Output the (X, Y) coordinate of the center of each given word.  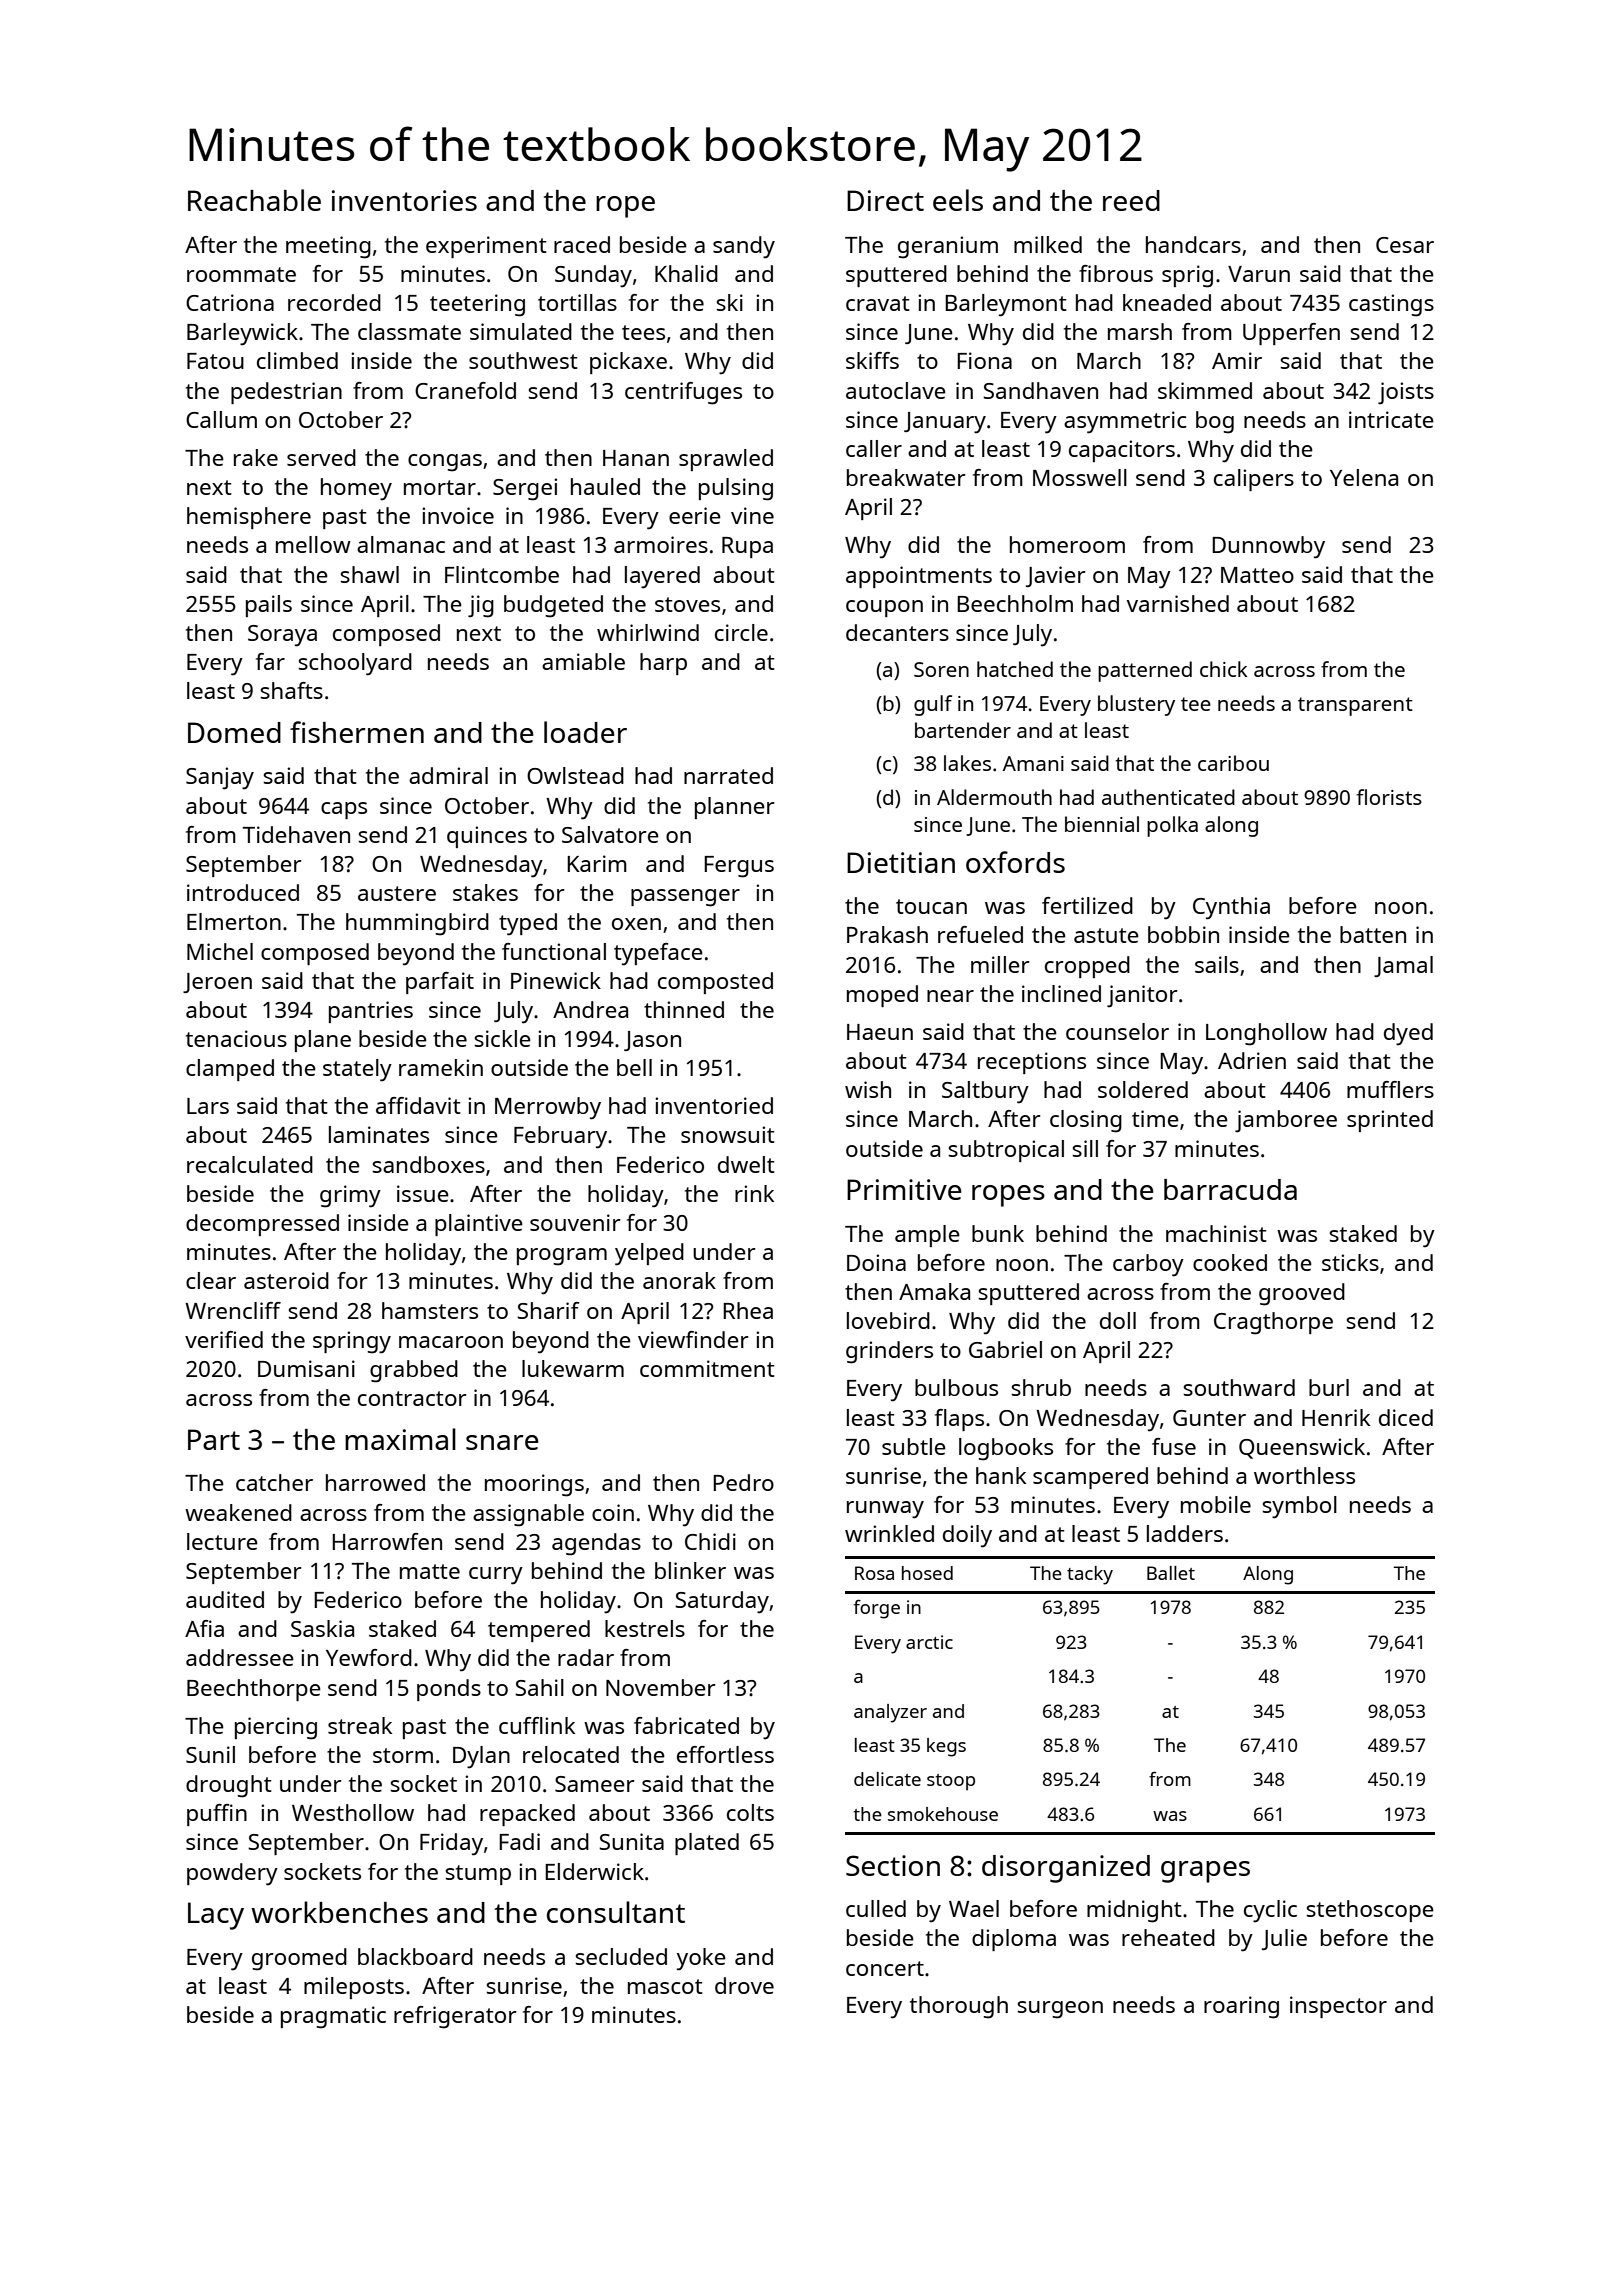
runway (885, 1510)
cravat (878, 303)
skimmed (1205, 390)
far (270, 661)
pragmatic (333, 2017)
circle (741, 632)
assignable (528, 1515)
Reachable (254, 200)
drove (744, 1985)
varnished (1178, 603)
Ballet (1171, 1573)
